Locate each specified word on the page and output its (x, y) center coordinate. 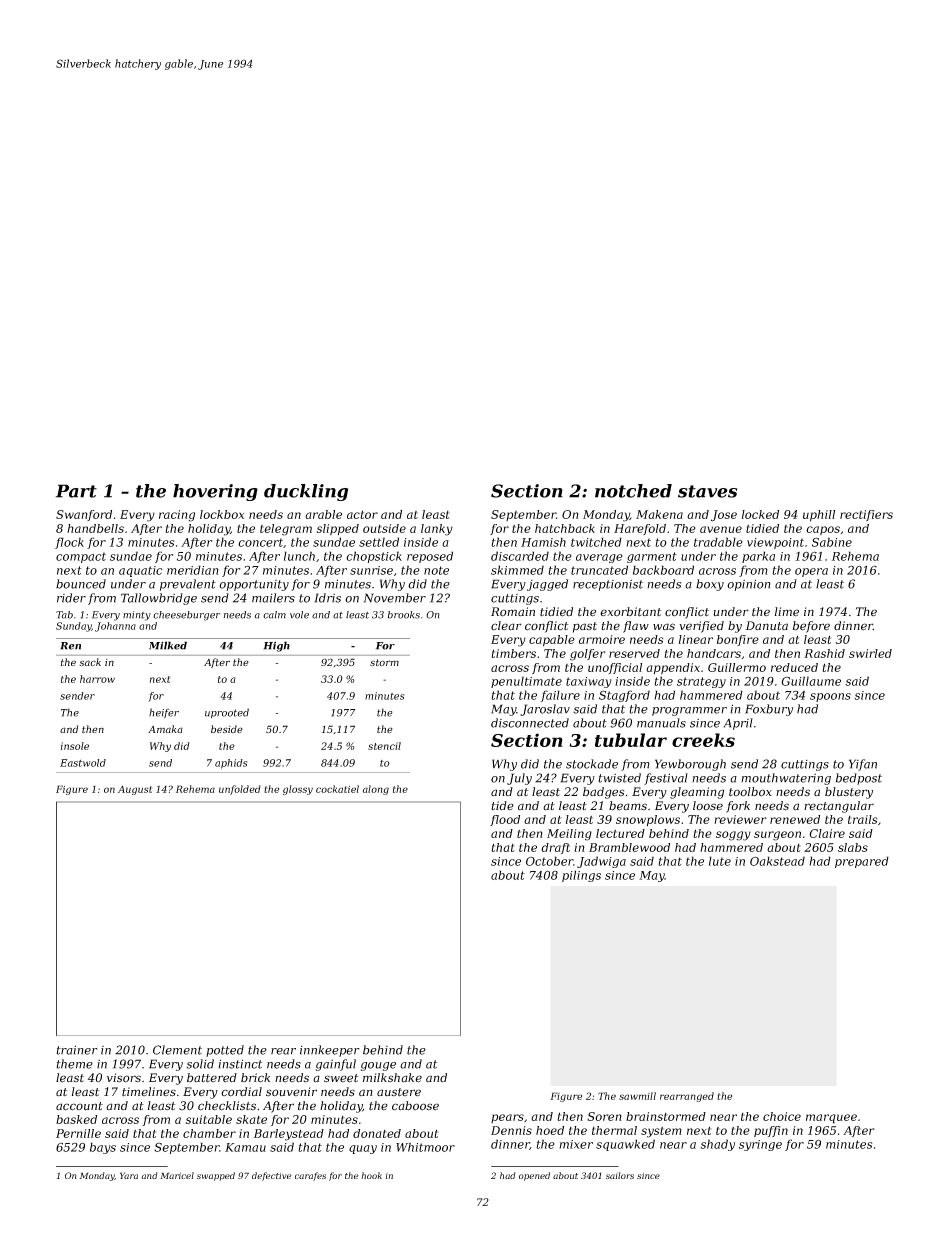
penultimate (526, 682)
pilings (581, 876)
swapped (216, 1176)
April (738, 724)
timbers (513, 653)
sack (90, 662)
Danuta (767, 625)
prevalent (188, 585)
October (549, 861)
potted (225, 1051)
